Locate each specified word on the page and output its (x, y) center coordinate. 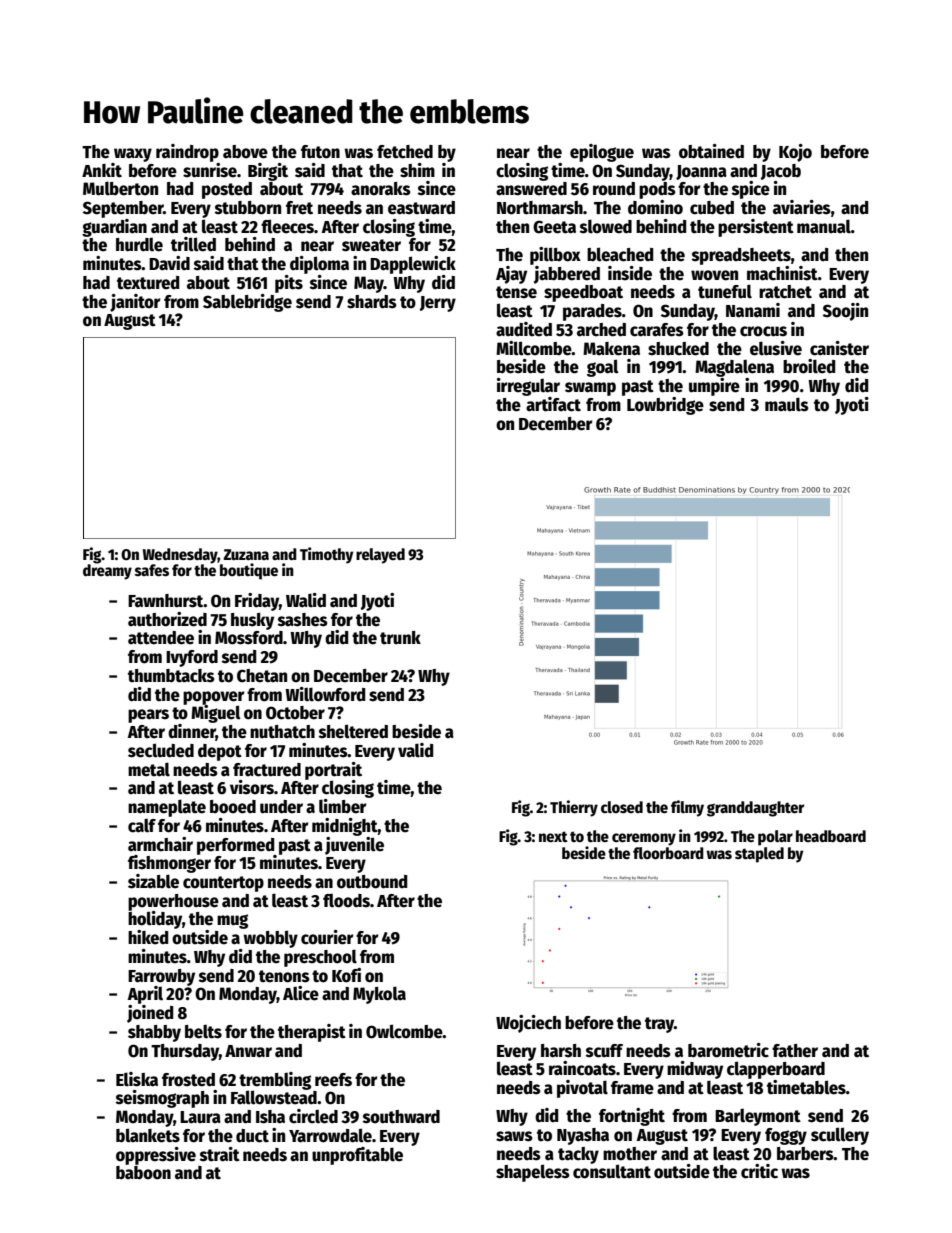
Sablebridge (247, 303)
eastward (421, 208)
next (553, 837)
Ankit (102, 170)
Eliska (137, 1079)
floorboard (668, 853)
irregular (528, 387)
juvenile (354, 846)
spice (751, 190)
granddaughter (755, 809)
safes (152, 570)
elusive (776, 348)
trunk (400, 638)
